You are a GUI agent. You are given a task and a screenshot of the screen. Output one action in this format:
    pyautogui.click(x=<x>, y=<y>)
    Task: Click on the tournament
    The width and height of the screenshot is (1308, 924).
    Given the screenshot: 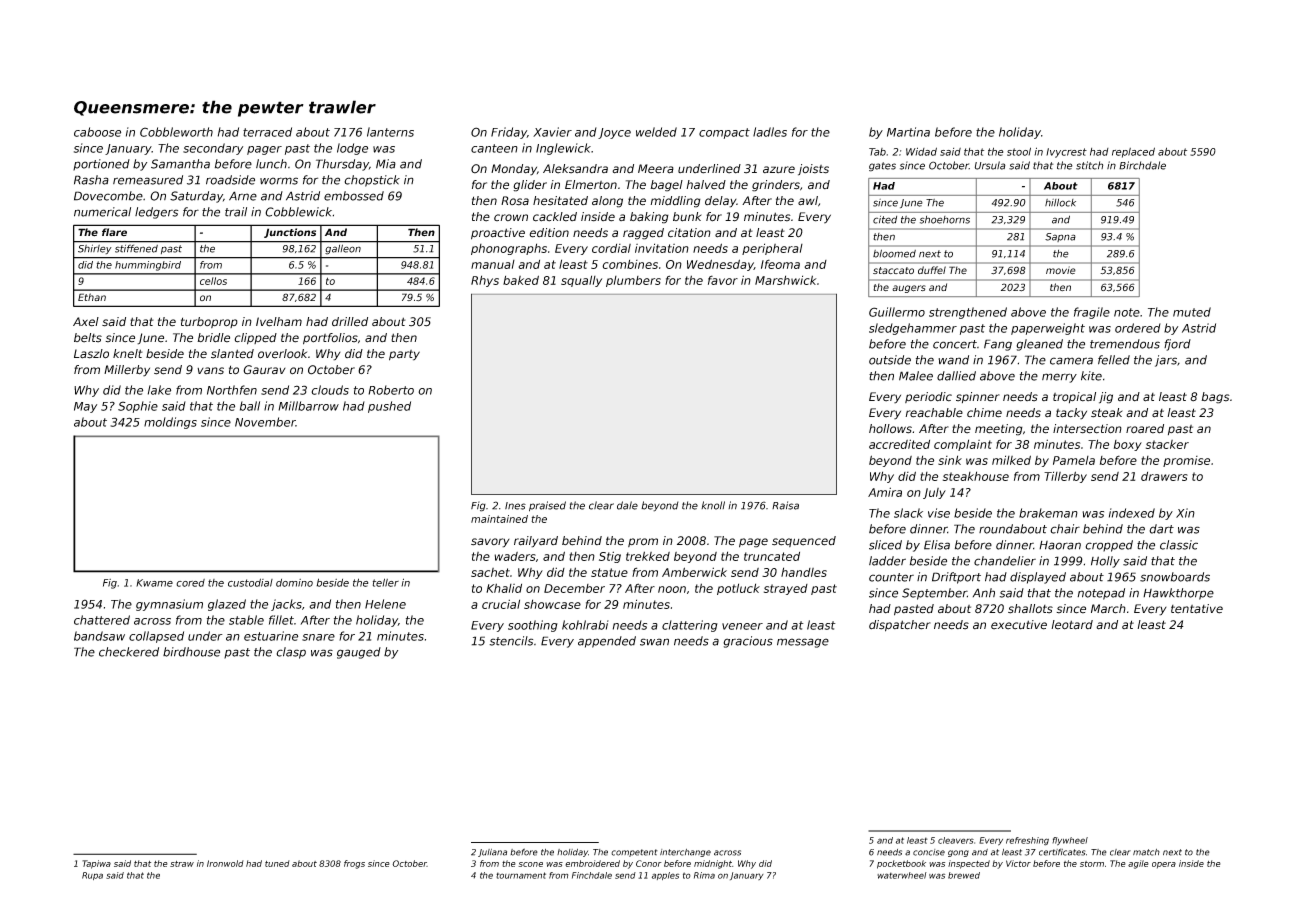 What is the action you would take?
    pyautogui.click(x=521, y=875)
